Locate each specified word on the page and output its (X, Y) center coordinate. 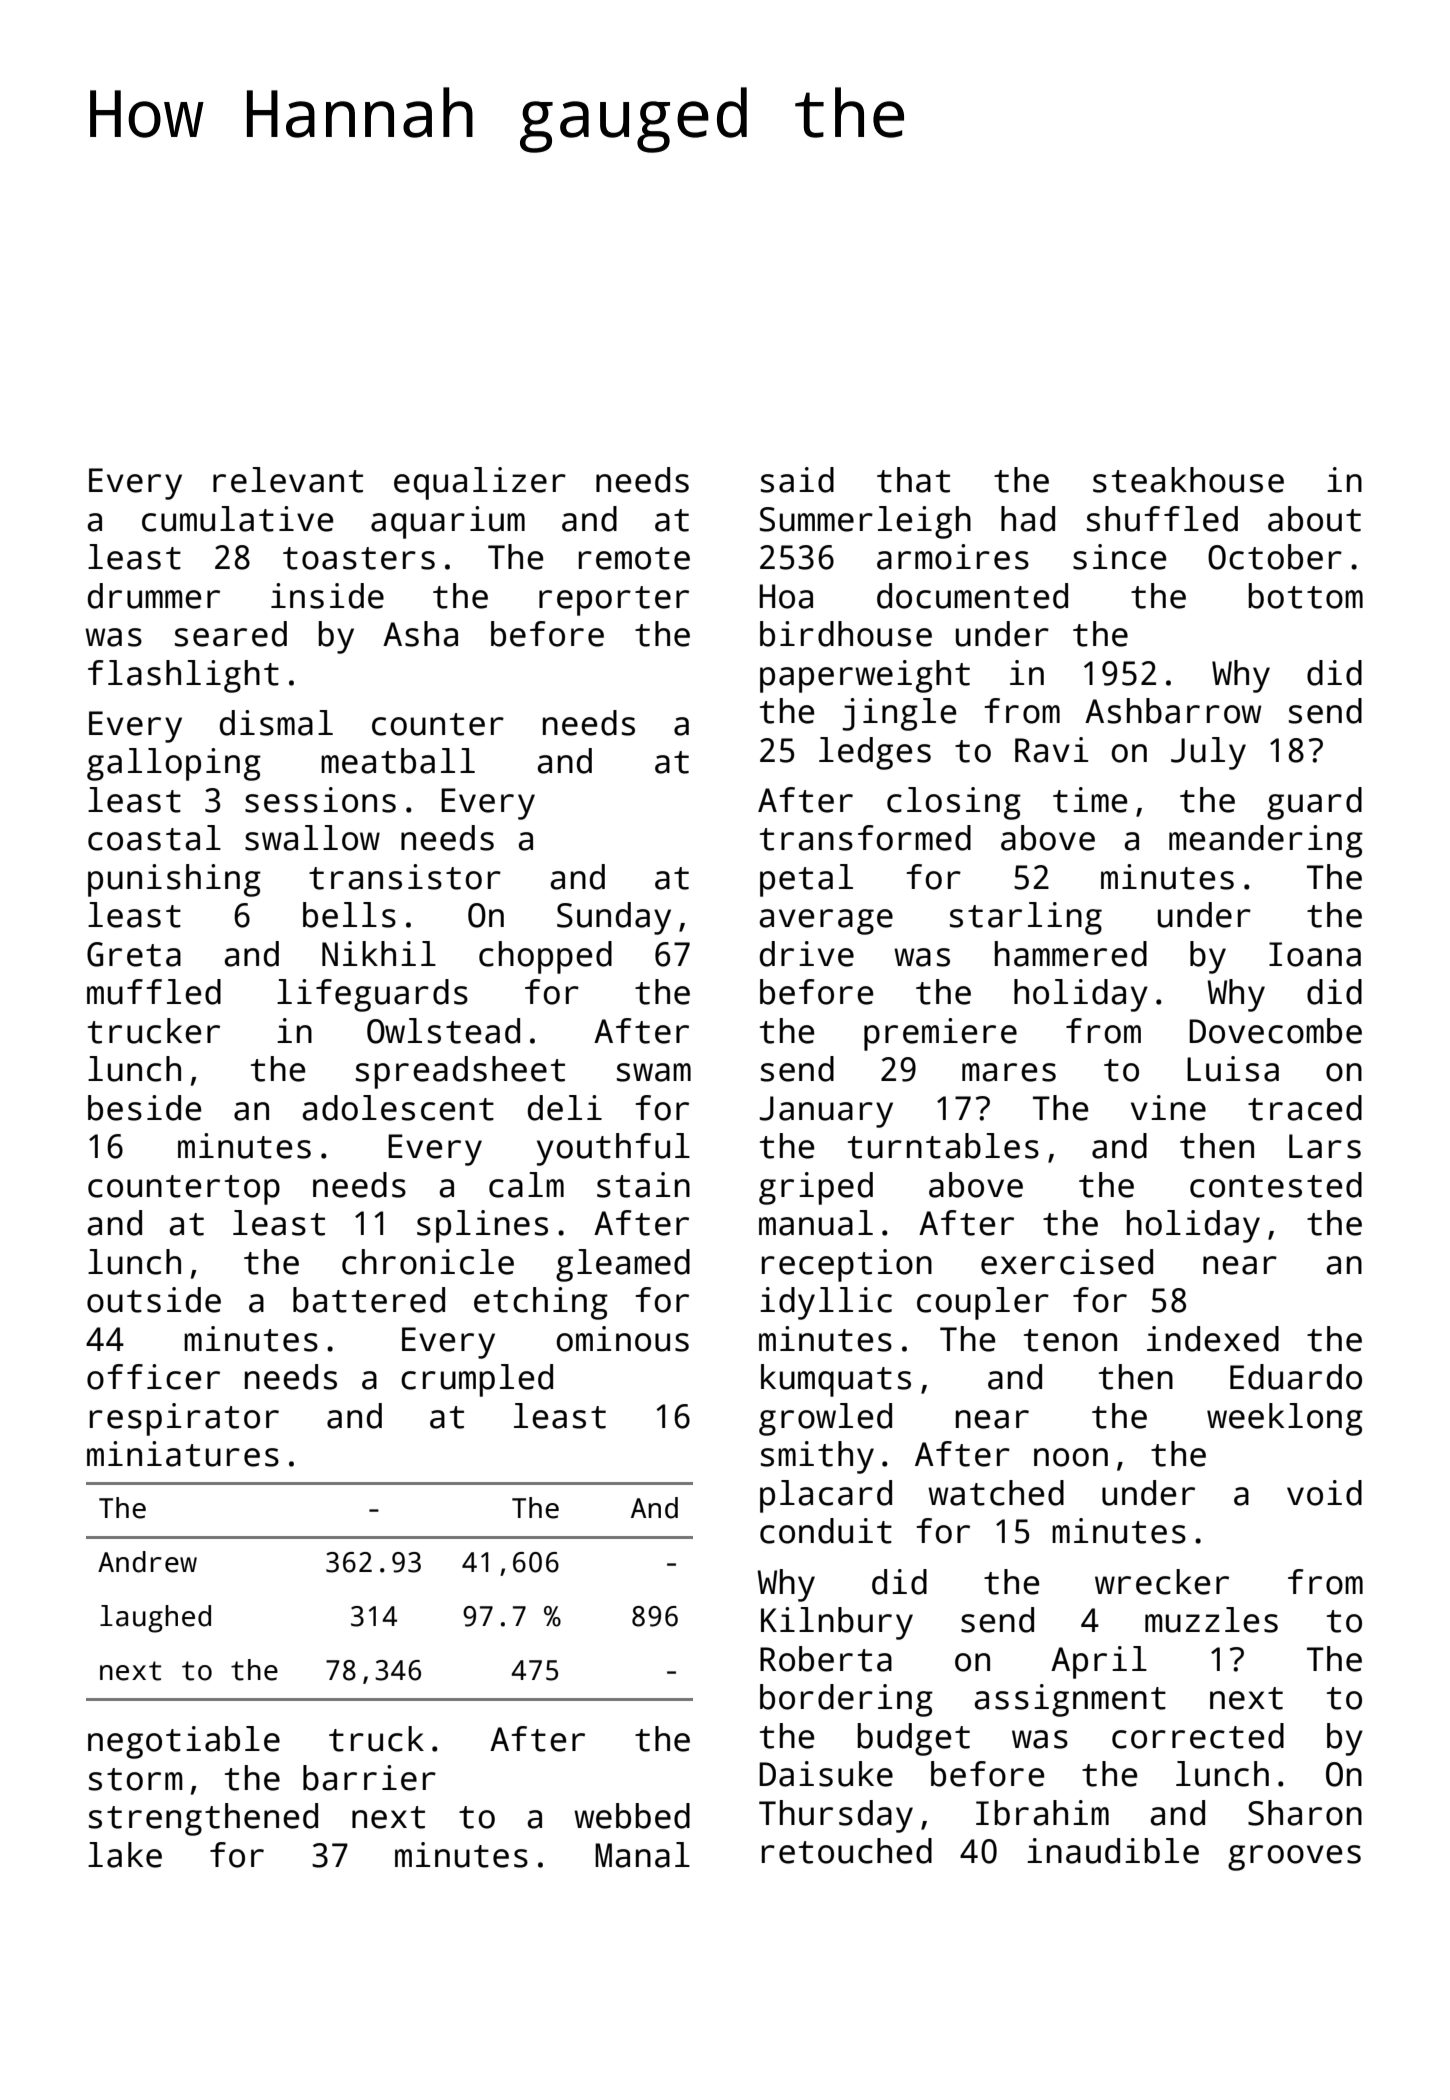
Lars (1325, 1146)
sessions (320, 800)
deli (565, 1108)
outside (154, 1300)
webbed (632, 1816)
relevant (288, 480)
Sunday (614, 918)
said (797, 480)
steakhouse (1188, 480)
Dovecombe (1275, 1031)
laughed (155, 1619)
